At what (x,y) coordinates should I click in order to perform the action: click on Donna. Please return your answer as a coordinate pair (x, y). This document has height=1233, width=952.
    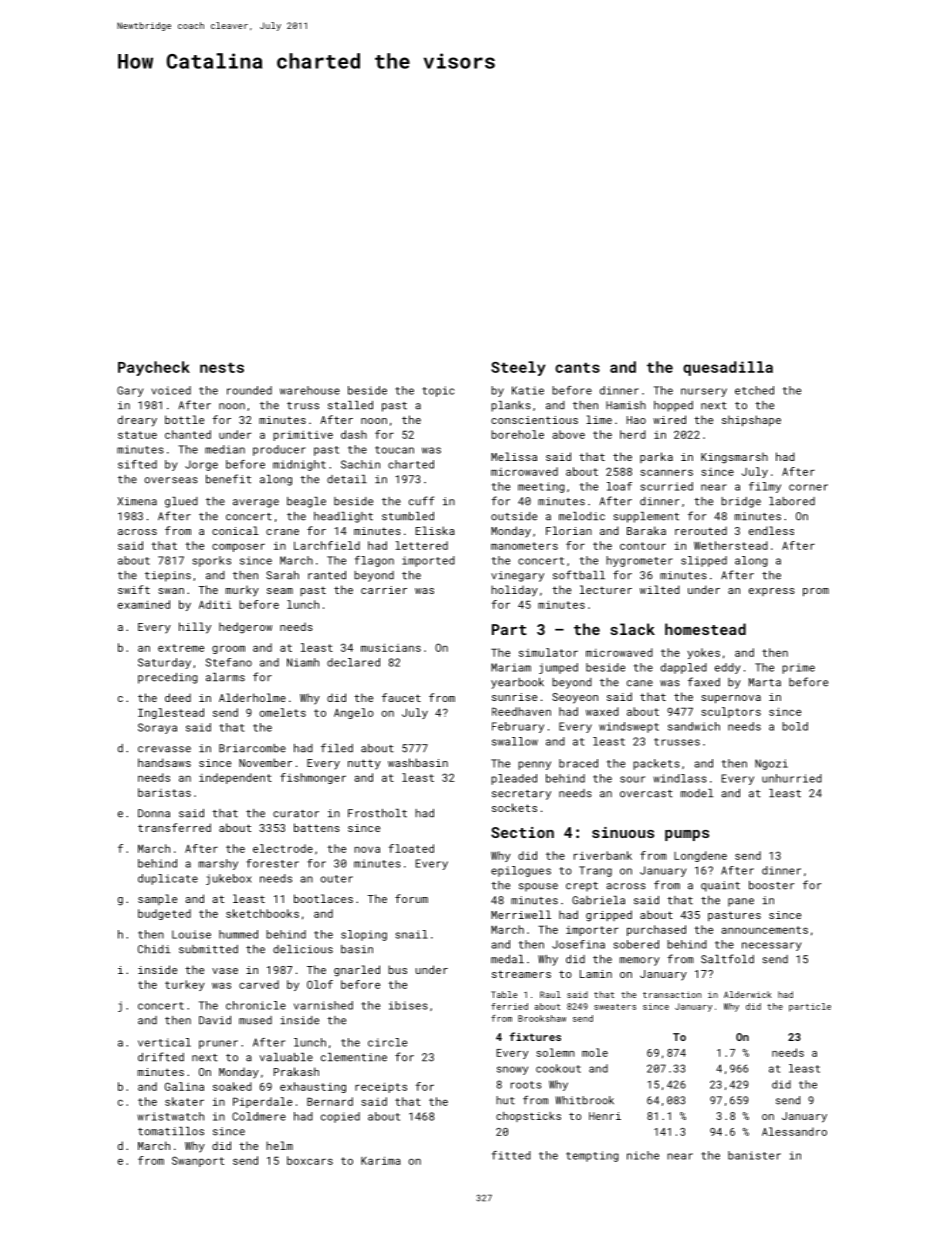
    Looking at the image, I should click on (154, 813).
